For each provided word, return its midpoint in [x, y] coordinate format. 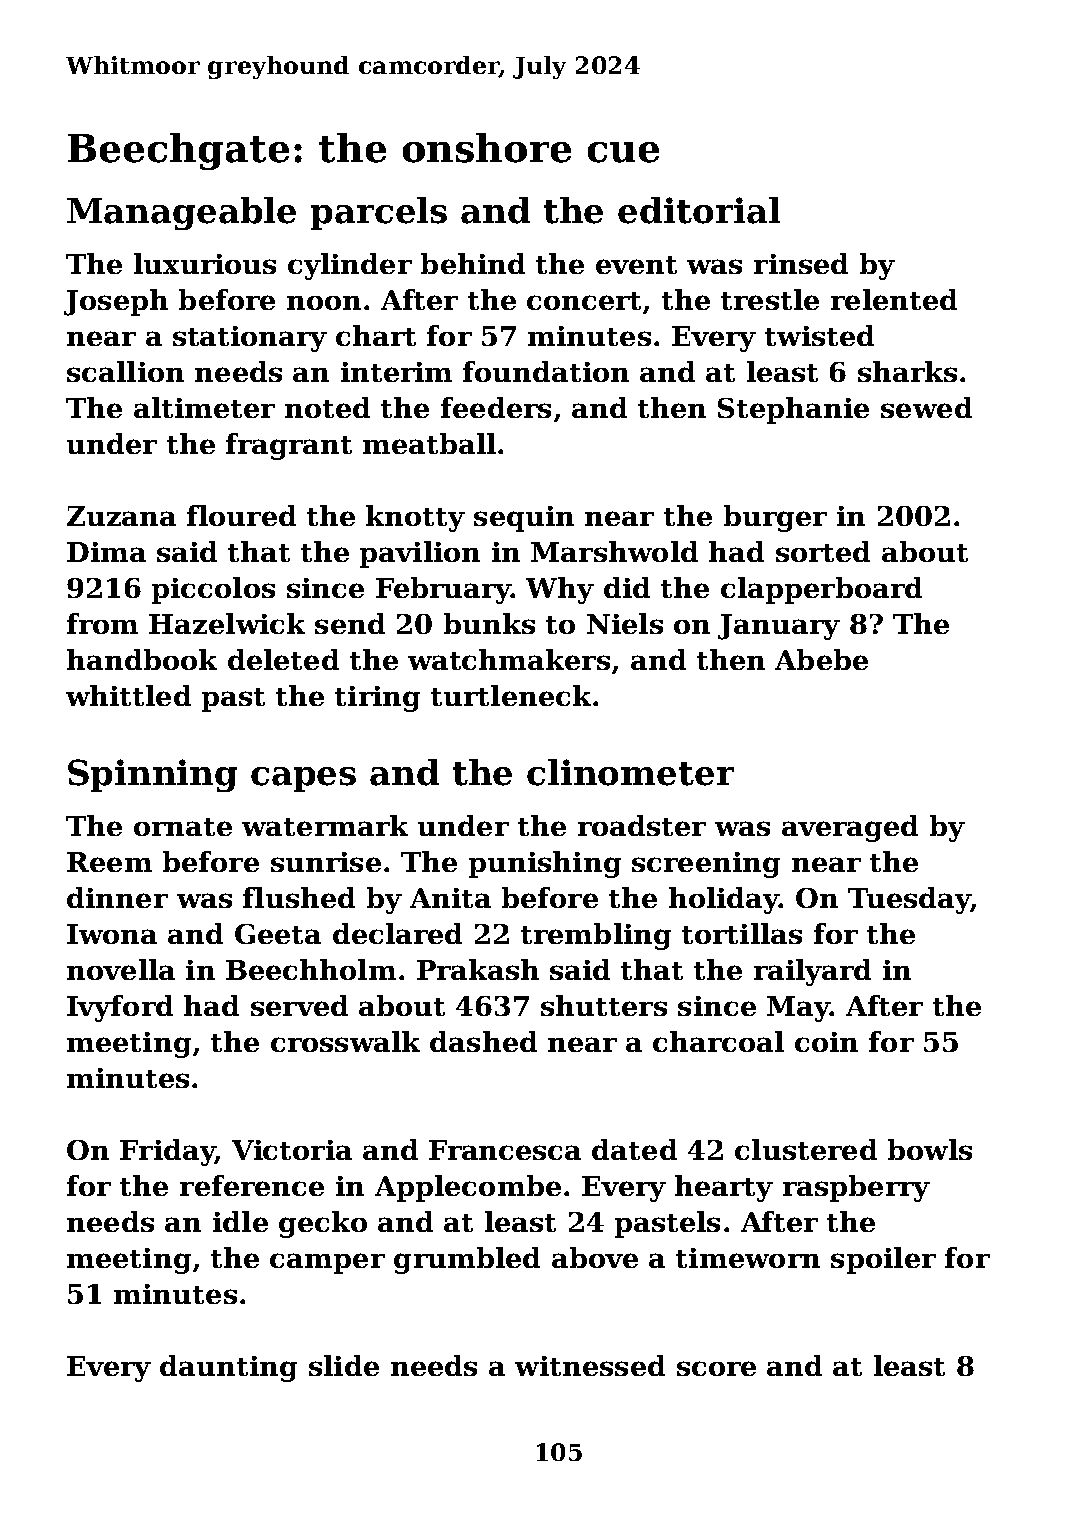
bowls [930, 1149]
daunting [228, 1368]
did [627, 587]
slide [344, 1365]
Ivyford [120, 1008]
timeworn [748, 1258]
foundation [546, 371]
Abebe [821, 659]
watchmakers [509, 659]
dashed [483, 1041]
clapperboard [821, 590]
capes [303, 779]
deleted [283, 659]
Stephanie [793, 410]
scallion [125, 371]
